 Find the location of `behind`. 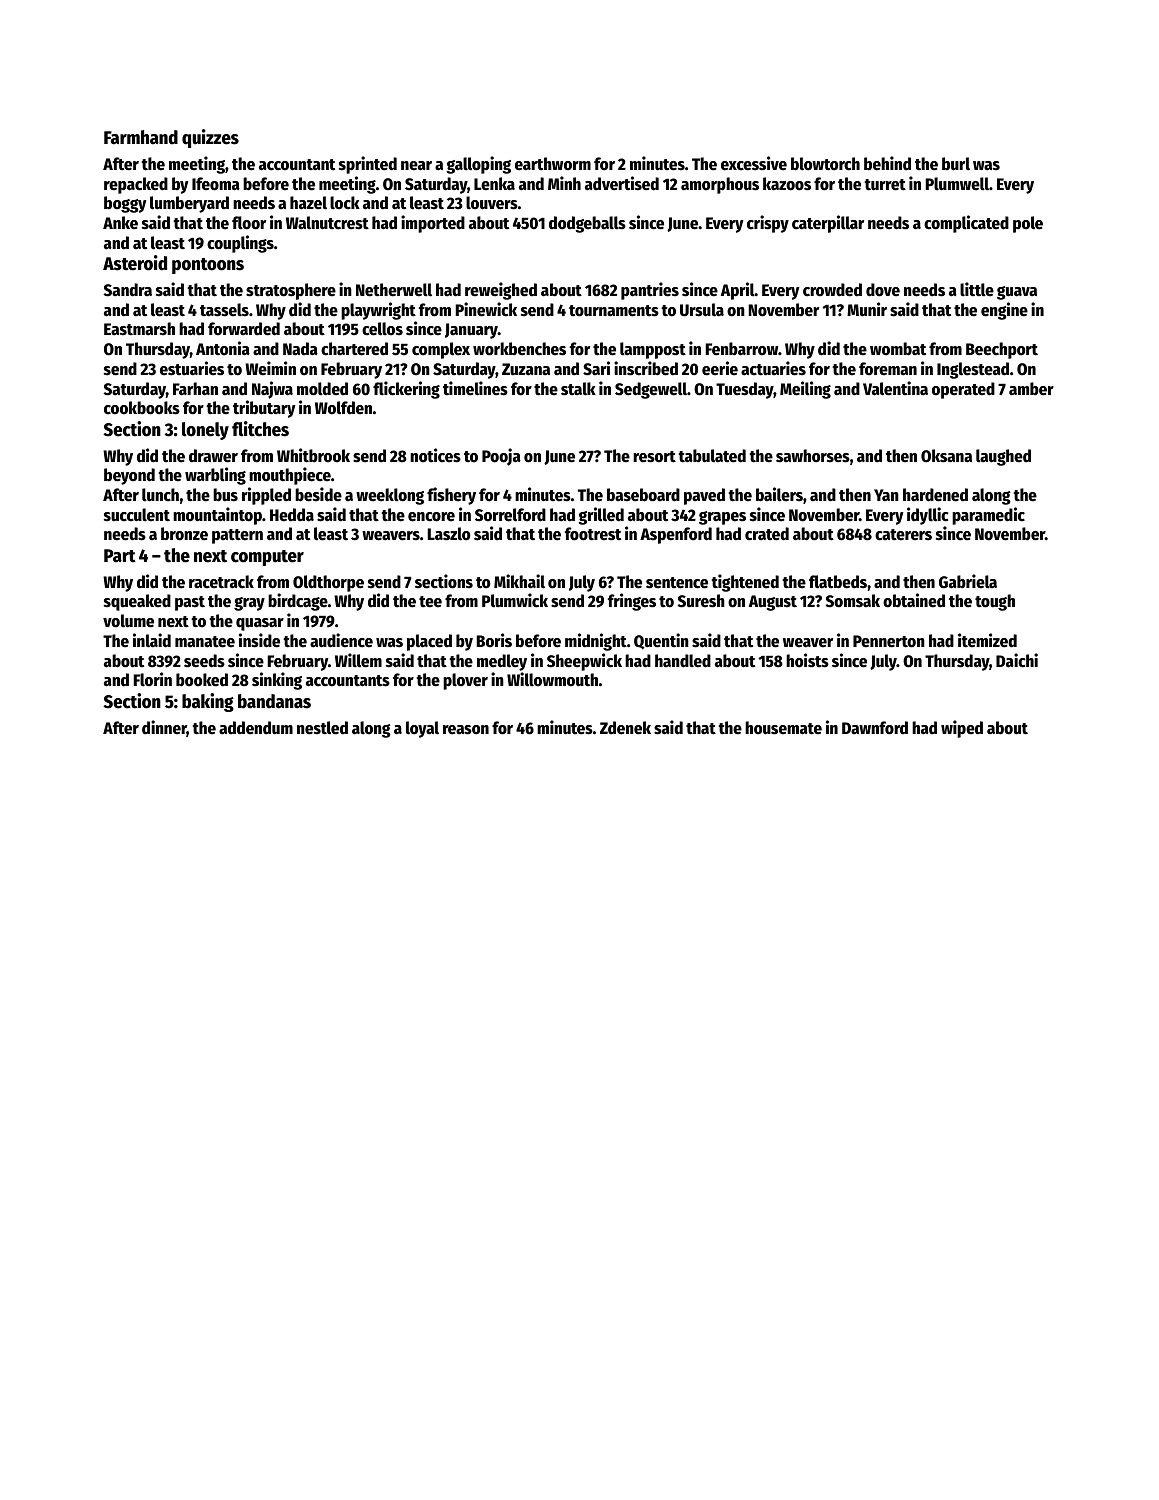

behind is located at coordinates (887, 163).
